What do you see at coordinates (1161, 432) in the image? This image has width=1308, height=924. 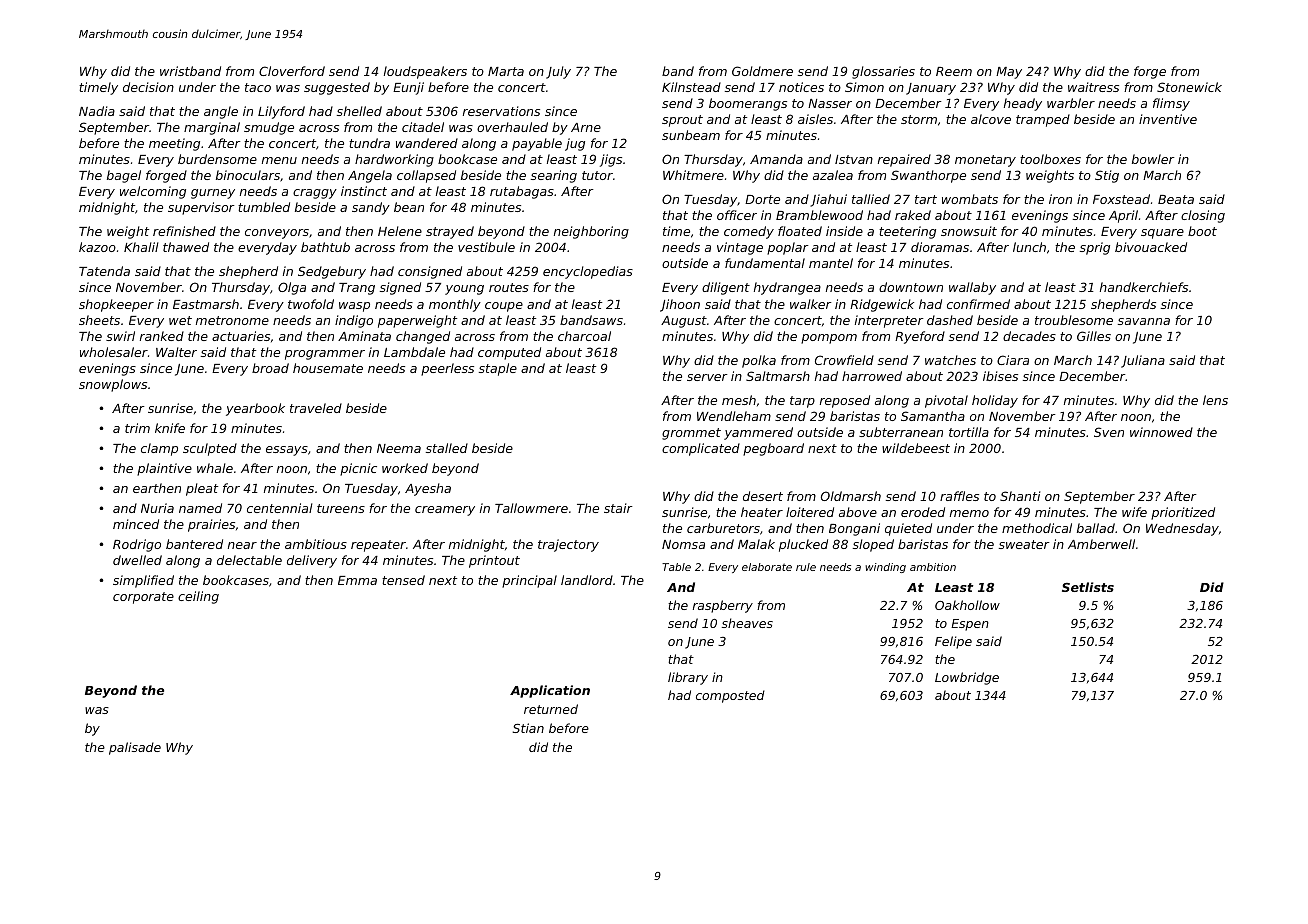 I see `winnowed` at bounding box center [1161, 432].
